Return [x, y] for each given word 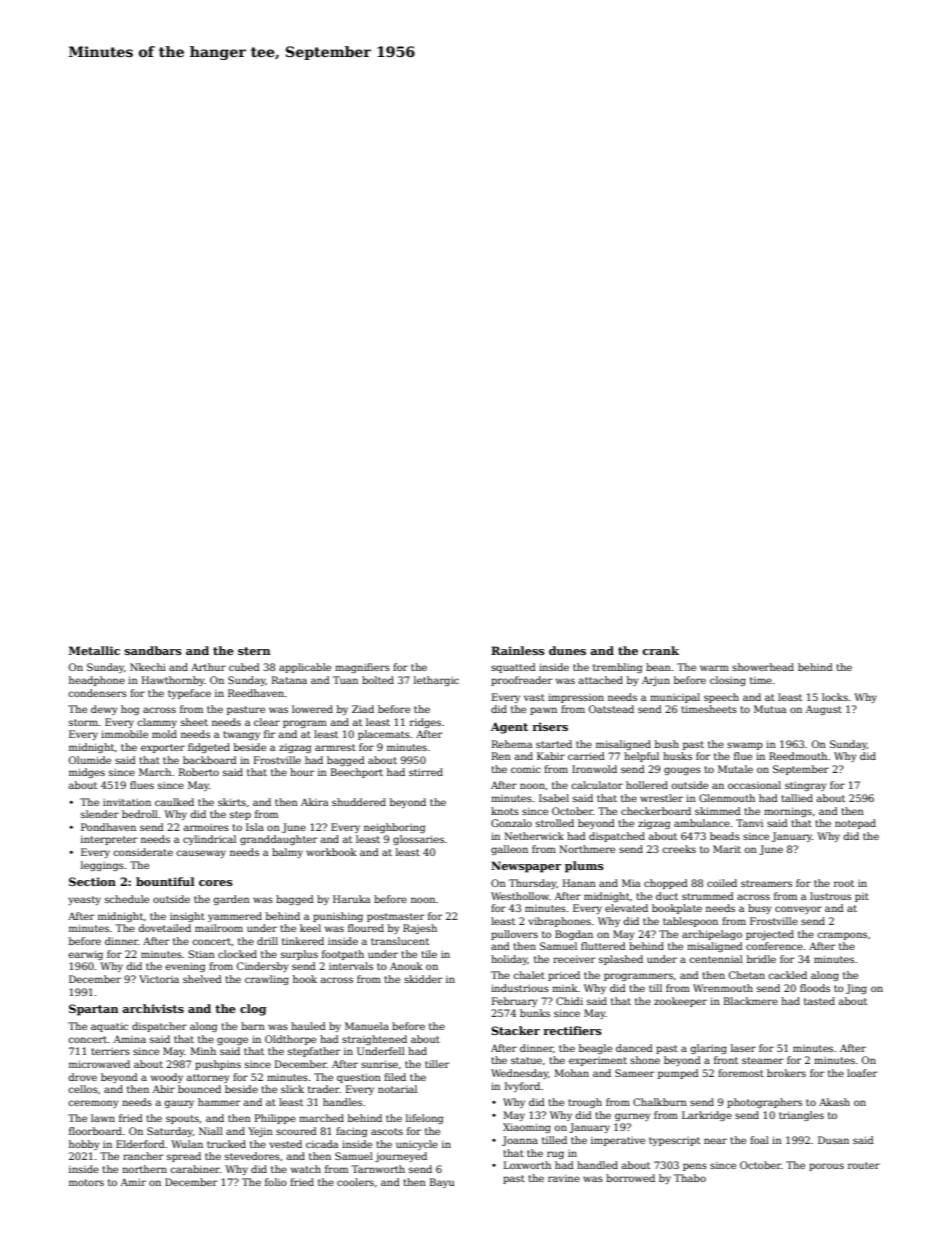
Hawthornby [173, 681]
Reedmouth [798, 756]
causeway [201, 854]
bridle [761, 959]
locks [835, 697]
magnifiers [362, 668]
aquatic [109, 1027]
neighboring [394, 828]
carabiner [195, 1169]
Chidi [569, 1001]
